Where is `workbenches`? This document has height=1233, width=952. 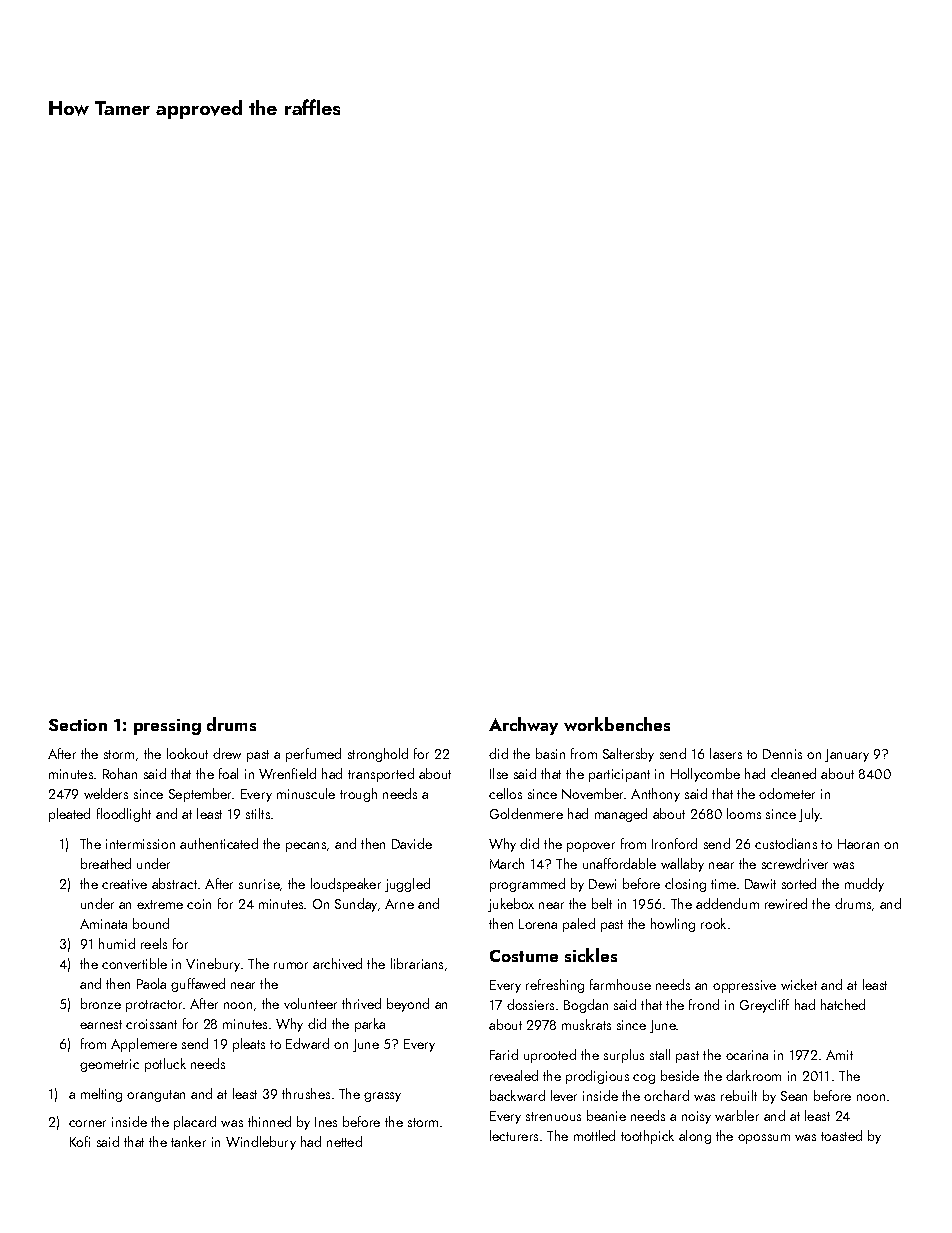
workbenches is located at coordinates (617, 724).
